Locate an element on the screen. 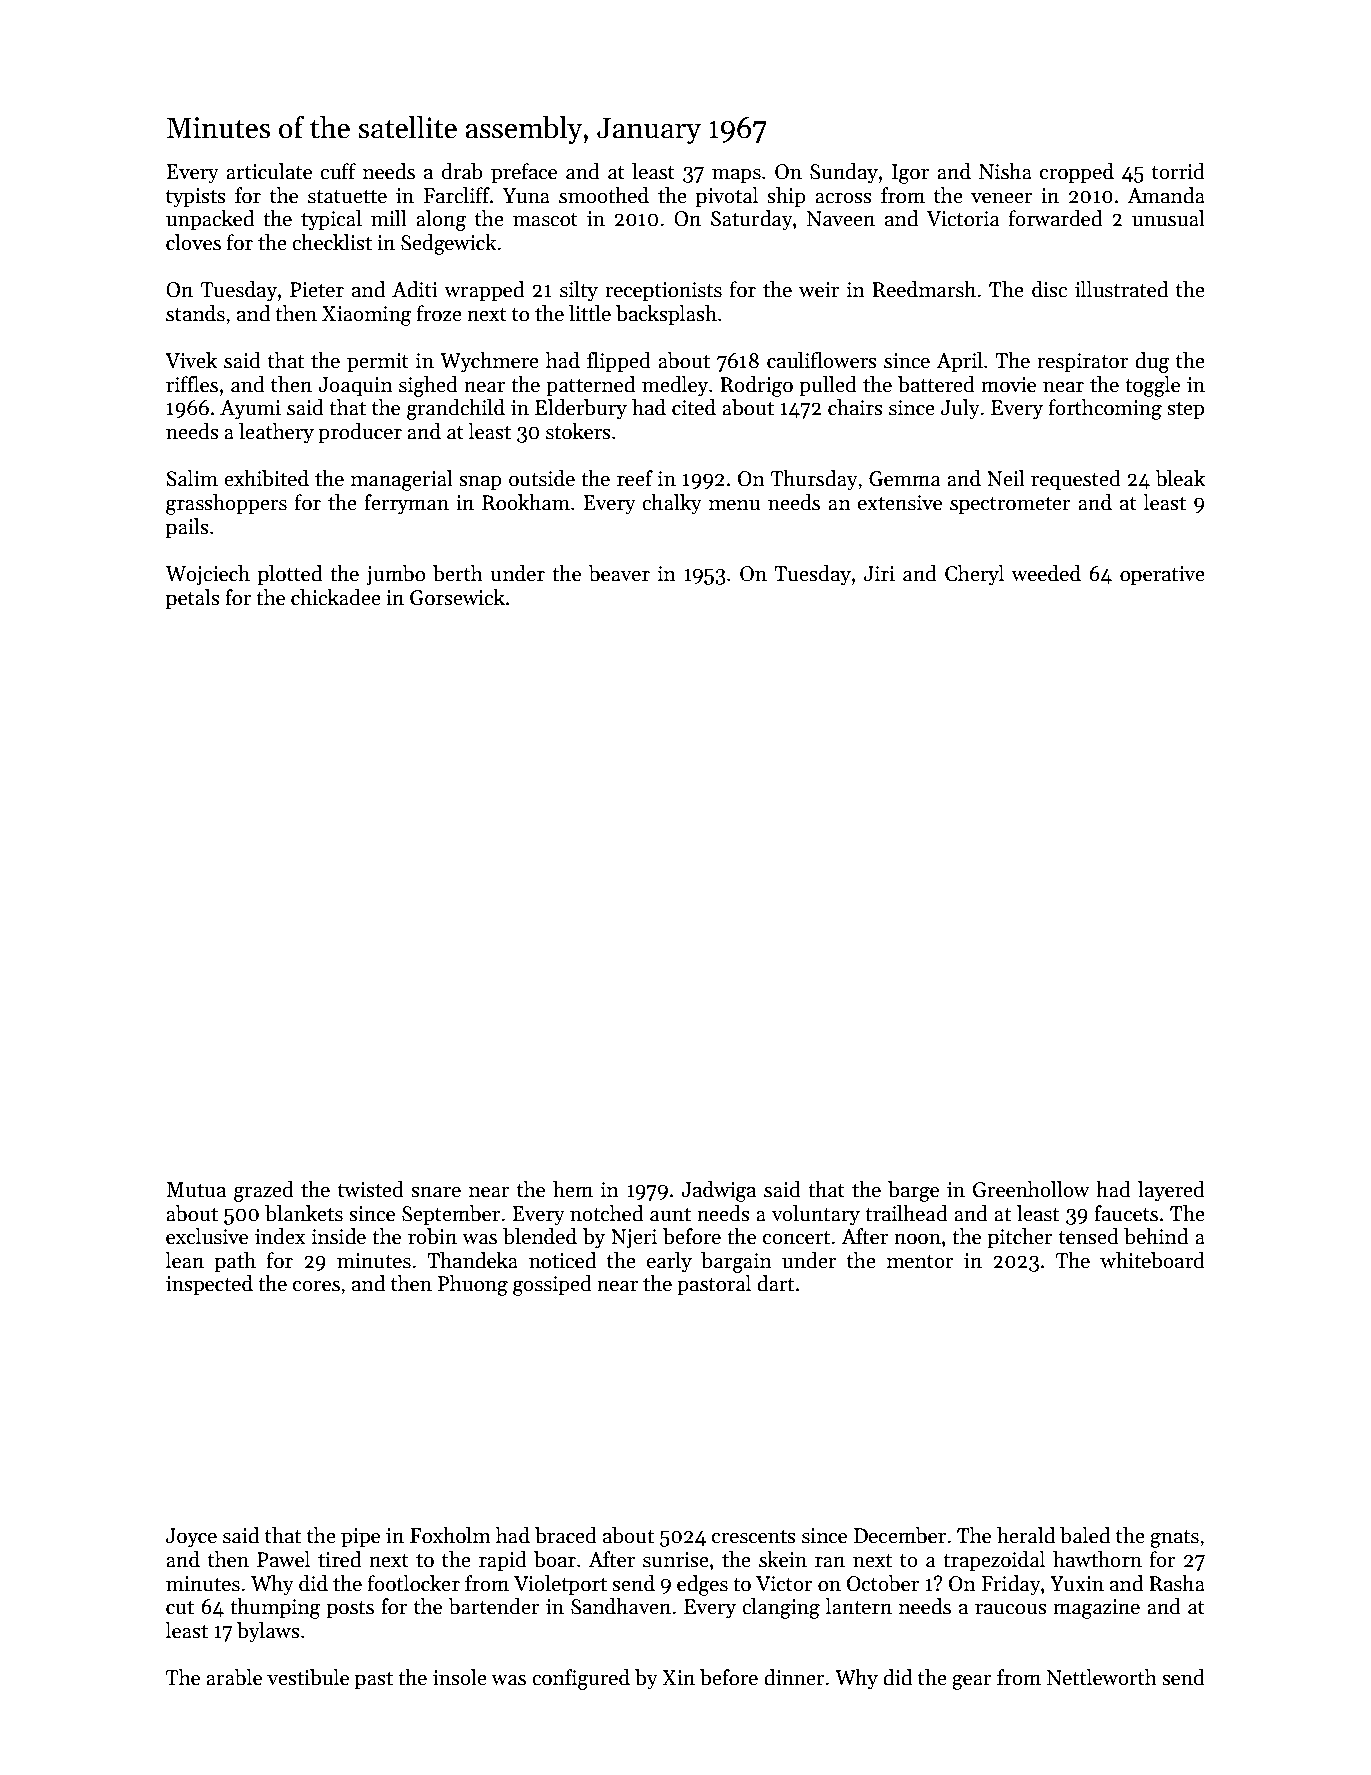  tensed is located at coordinates (1089, 1236).
